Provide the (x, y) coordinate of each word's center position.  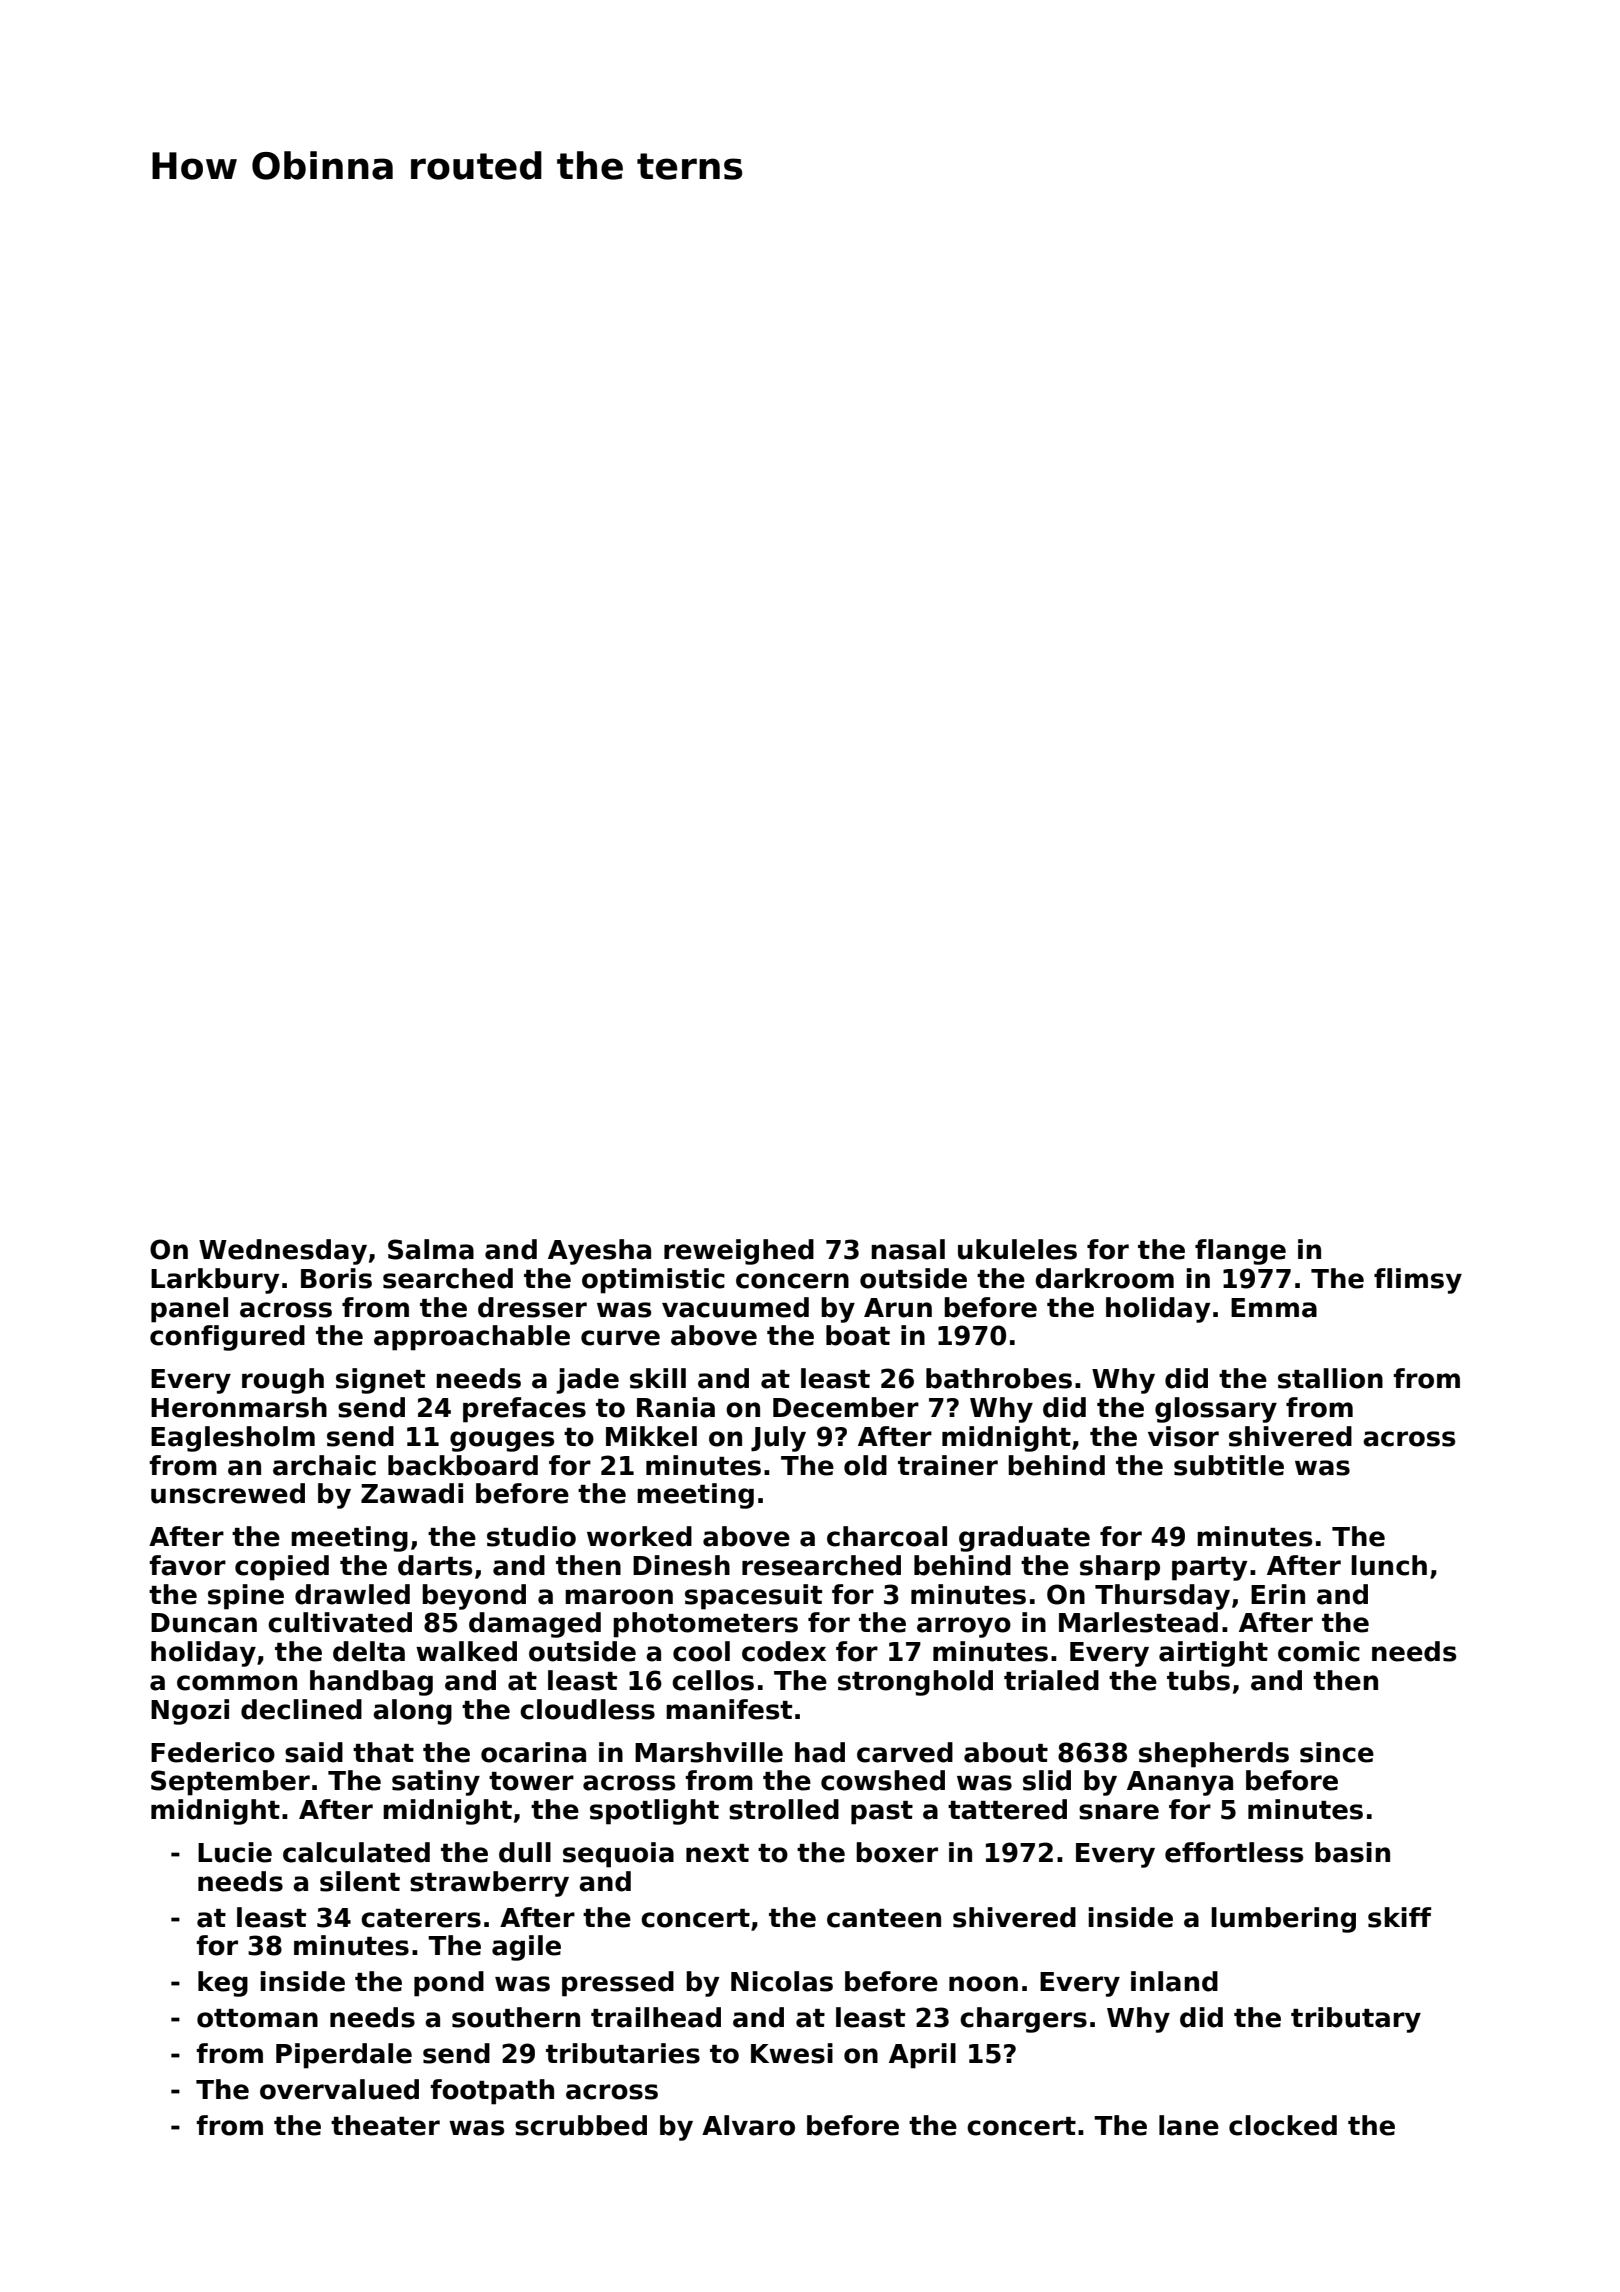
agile (526, 1948)
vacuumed (735, 1307)
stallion (1330, 1378)
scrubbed (581, 2125)
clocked (1283, 2125)
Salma (431, 1249)
